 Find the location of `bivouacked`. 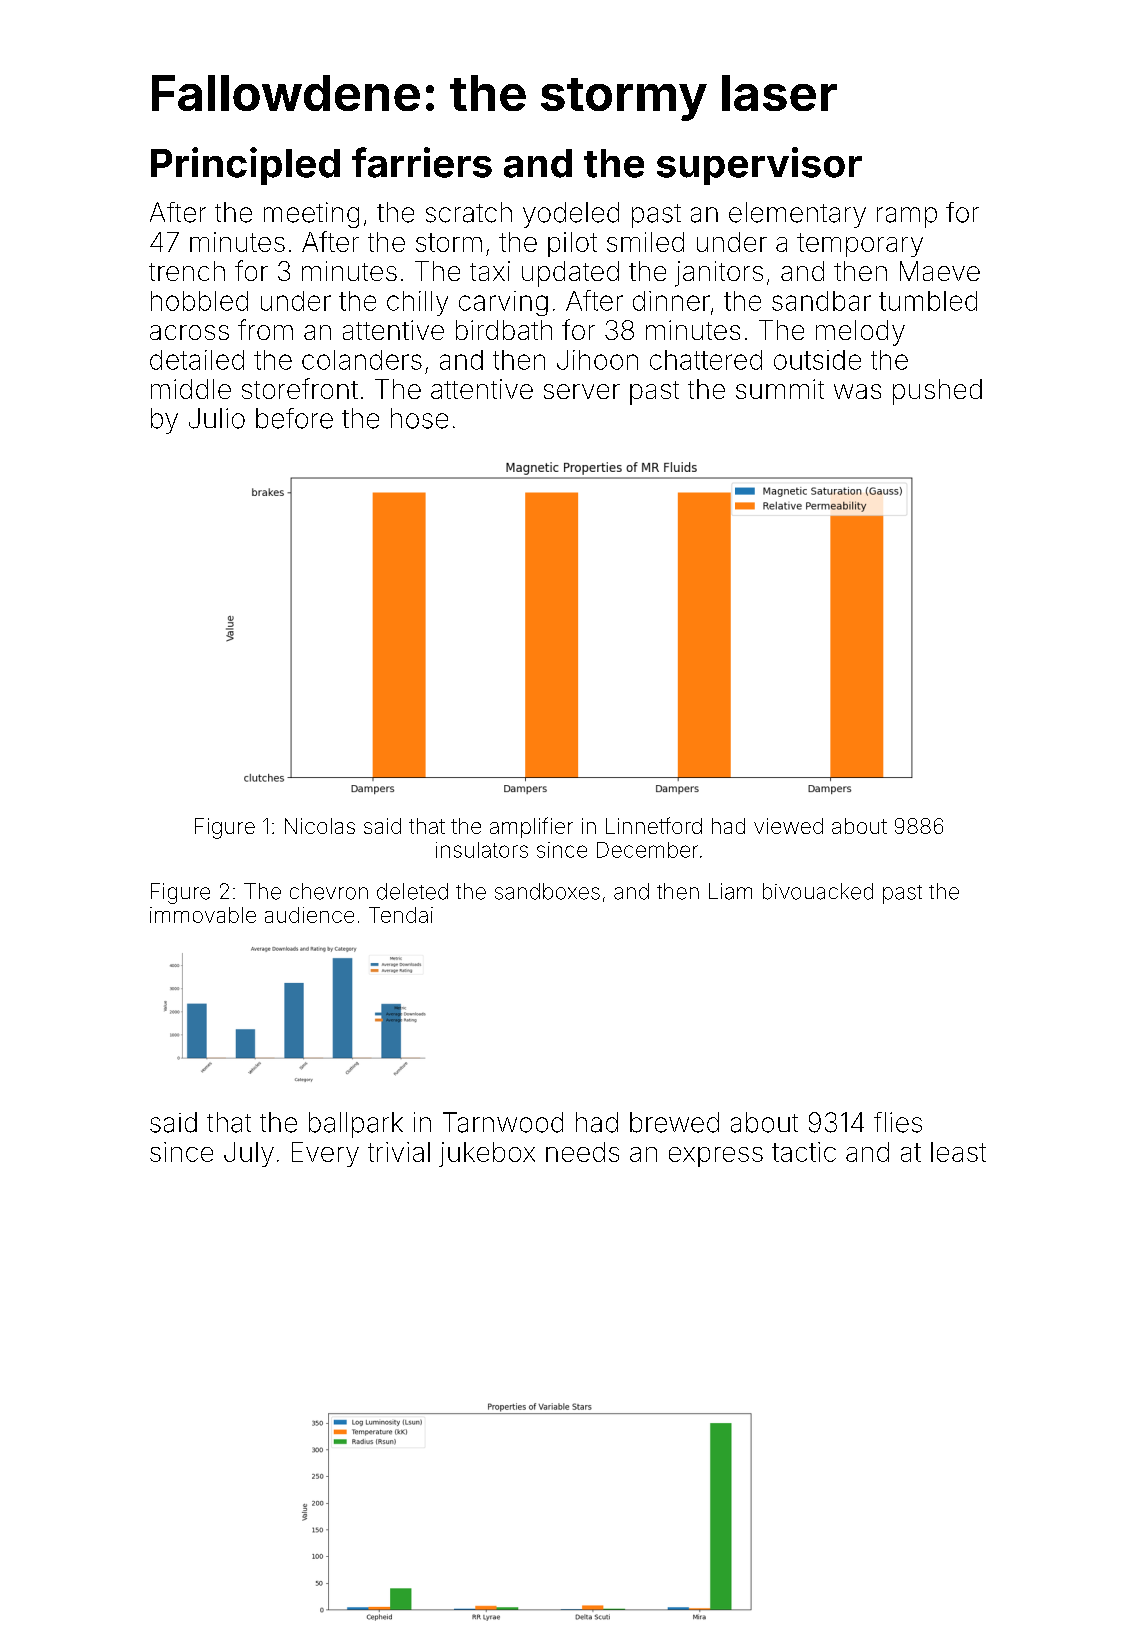

bivouacked is located at coordinates (818, 891).
